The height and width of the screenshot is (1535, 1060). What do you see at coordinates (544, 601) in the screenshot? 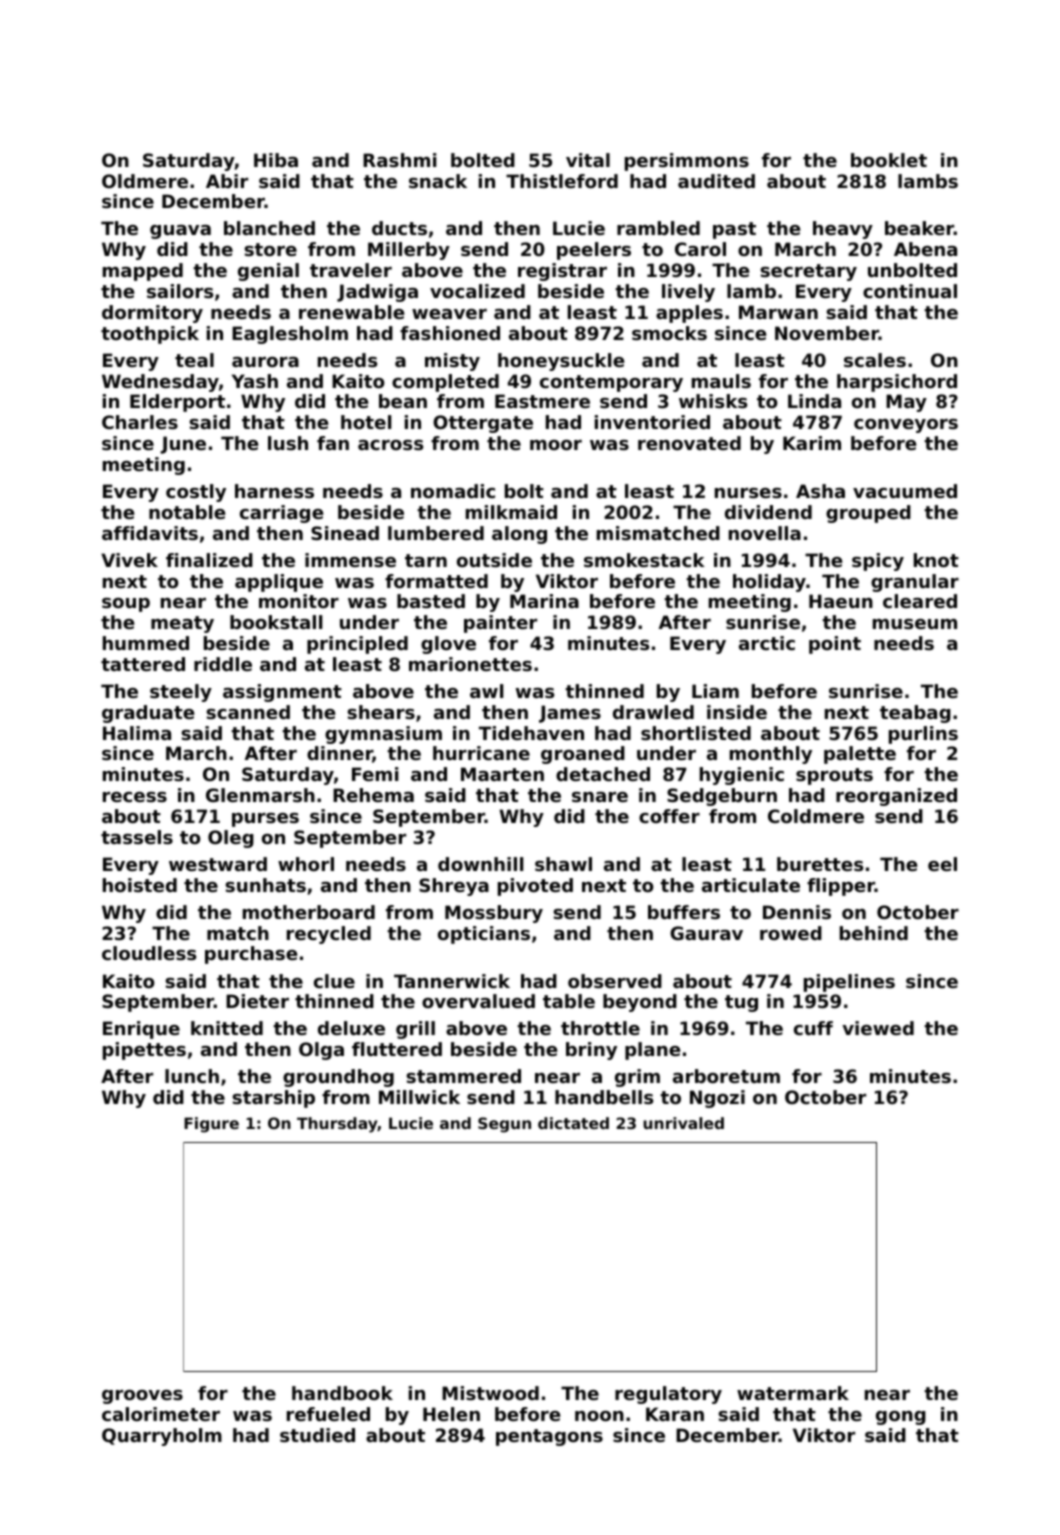
I see `Marina` at bounding box center [544, 601].
